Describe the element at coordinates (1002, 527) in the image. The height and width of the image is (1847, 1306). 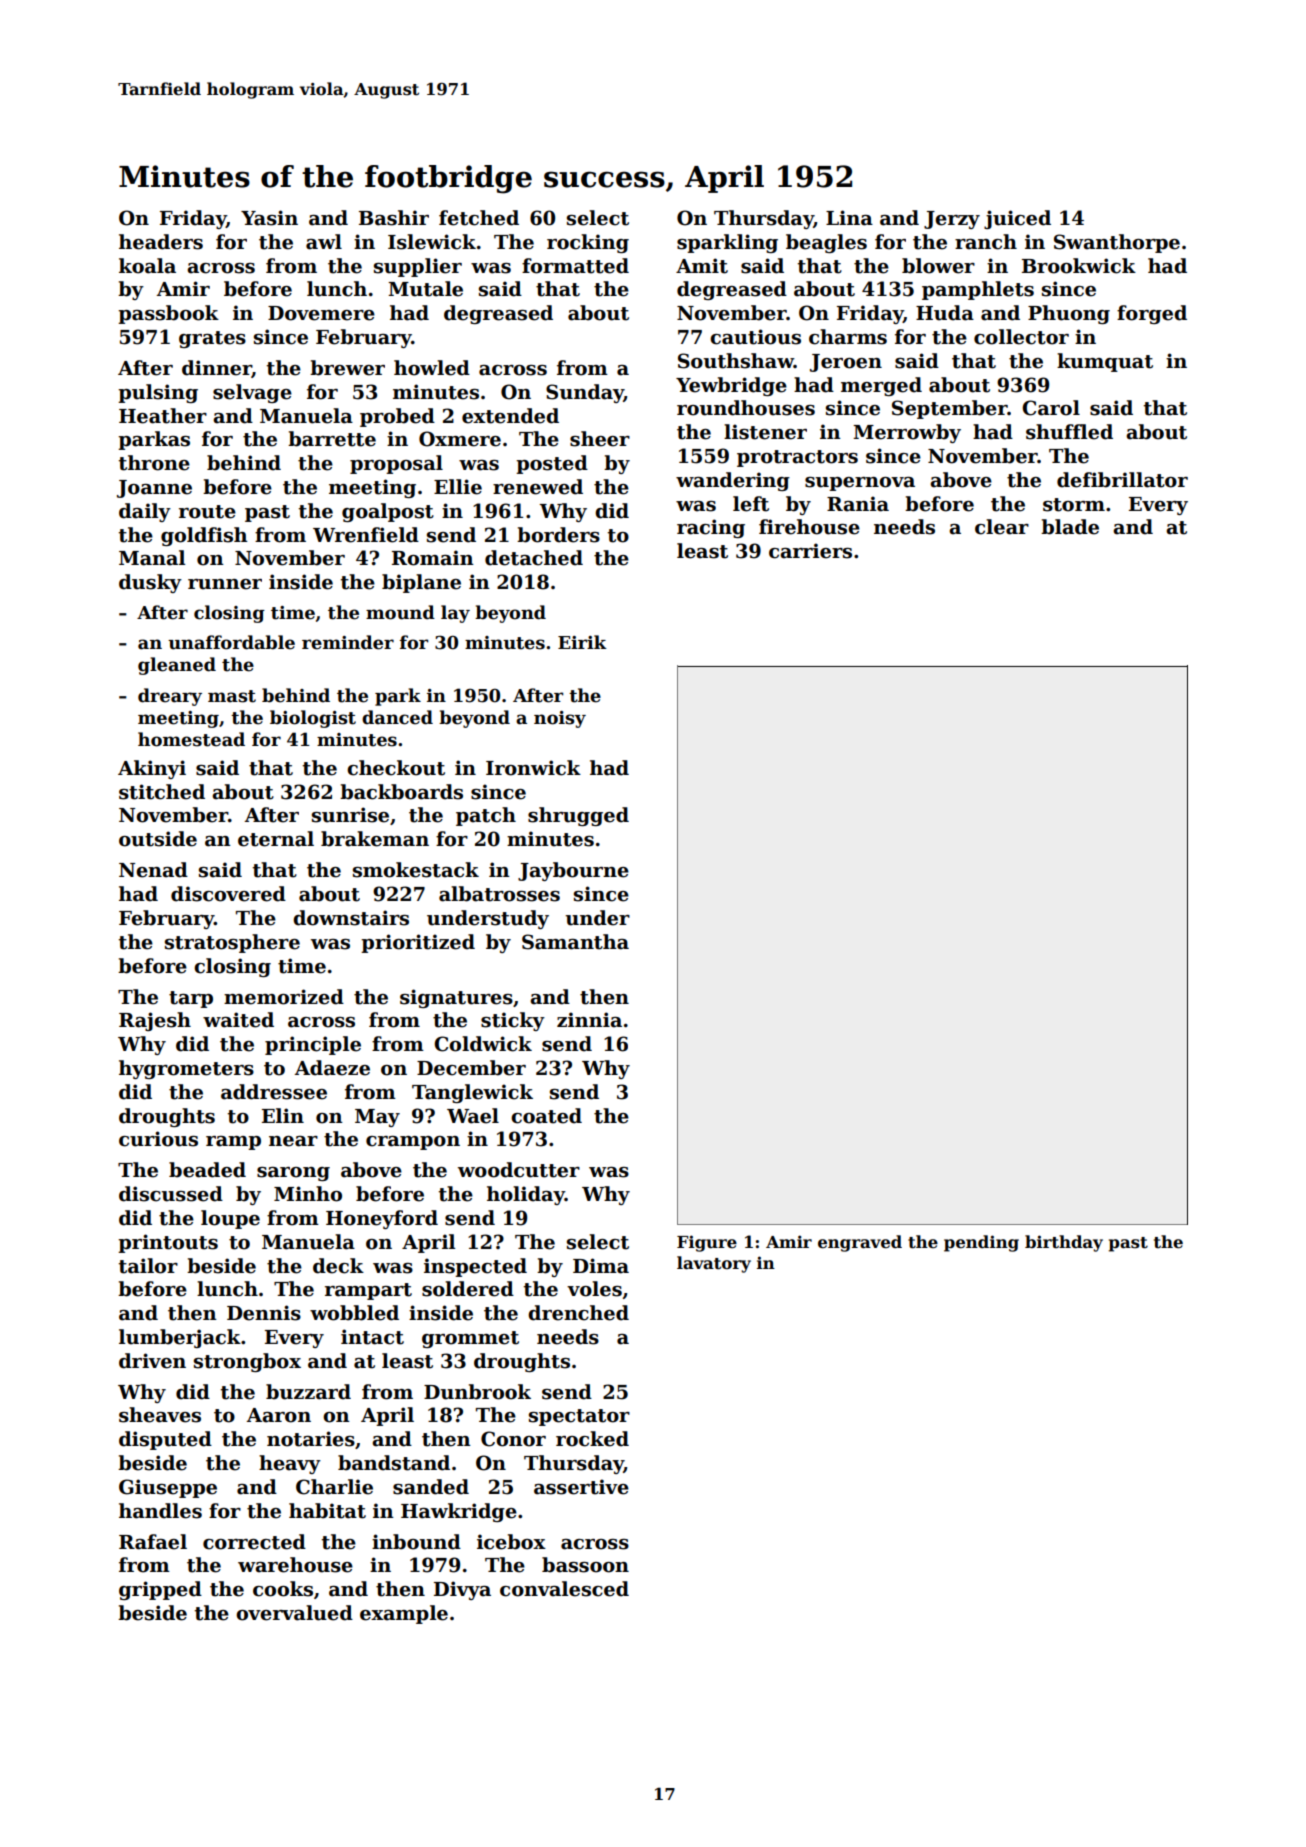
I see `clear` at that location.
